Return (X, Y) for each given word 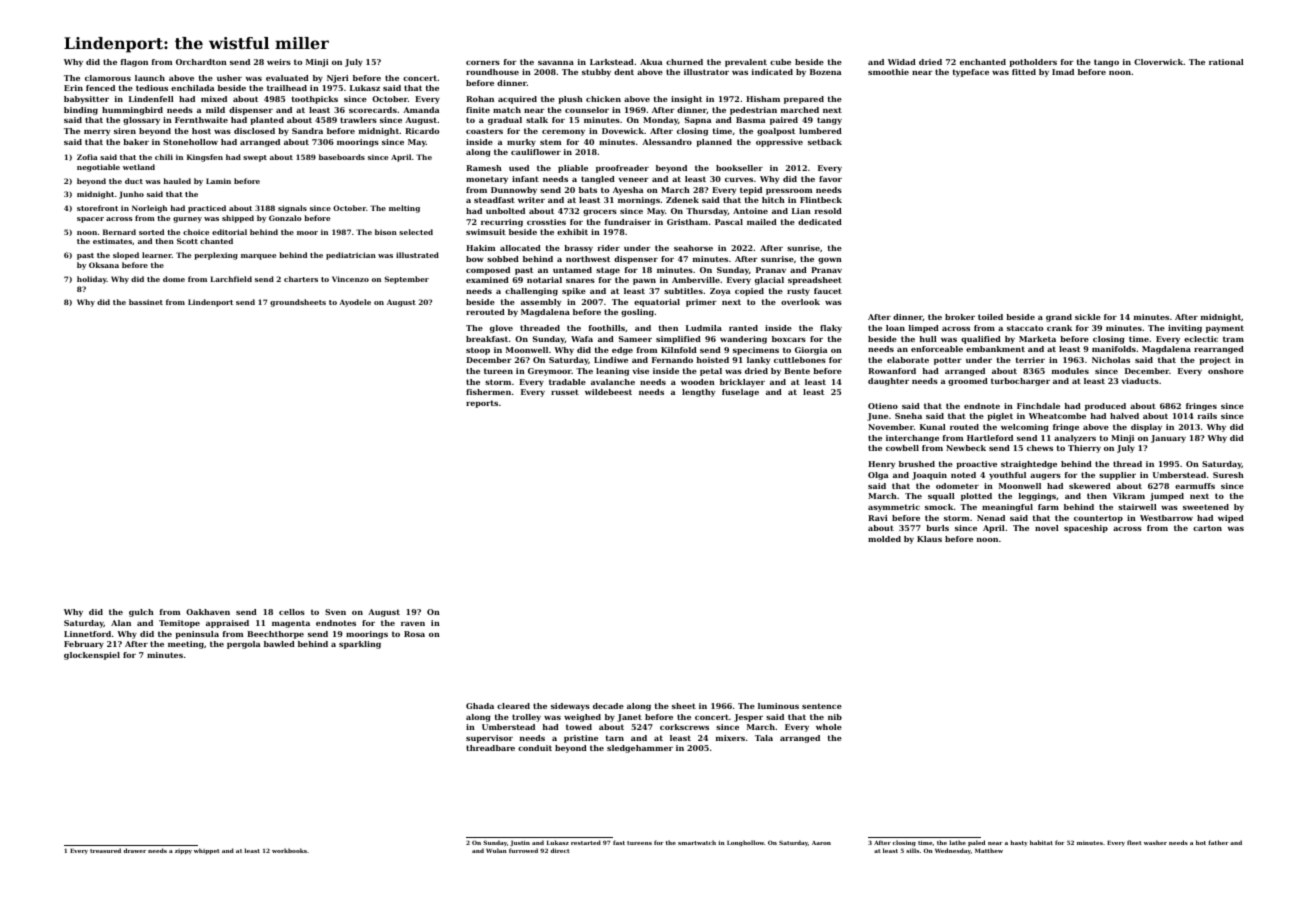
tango (1106, 63)
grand (1059, 318)
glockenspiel (92, 656)
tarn (615, 738)
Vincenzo (350, 279)
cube (780, 62)
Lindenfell (151, 99)
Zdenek (682, 200)
